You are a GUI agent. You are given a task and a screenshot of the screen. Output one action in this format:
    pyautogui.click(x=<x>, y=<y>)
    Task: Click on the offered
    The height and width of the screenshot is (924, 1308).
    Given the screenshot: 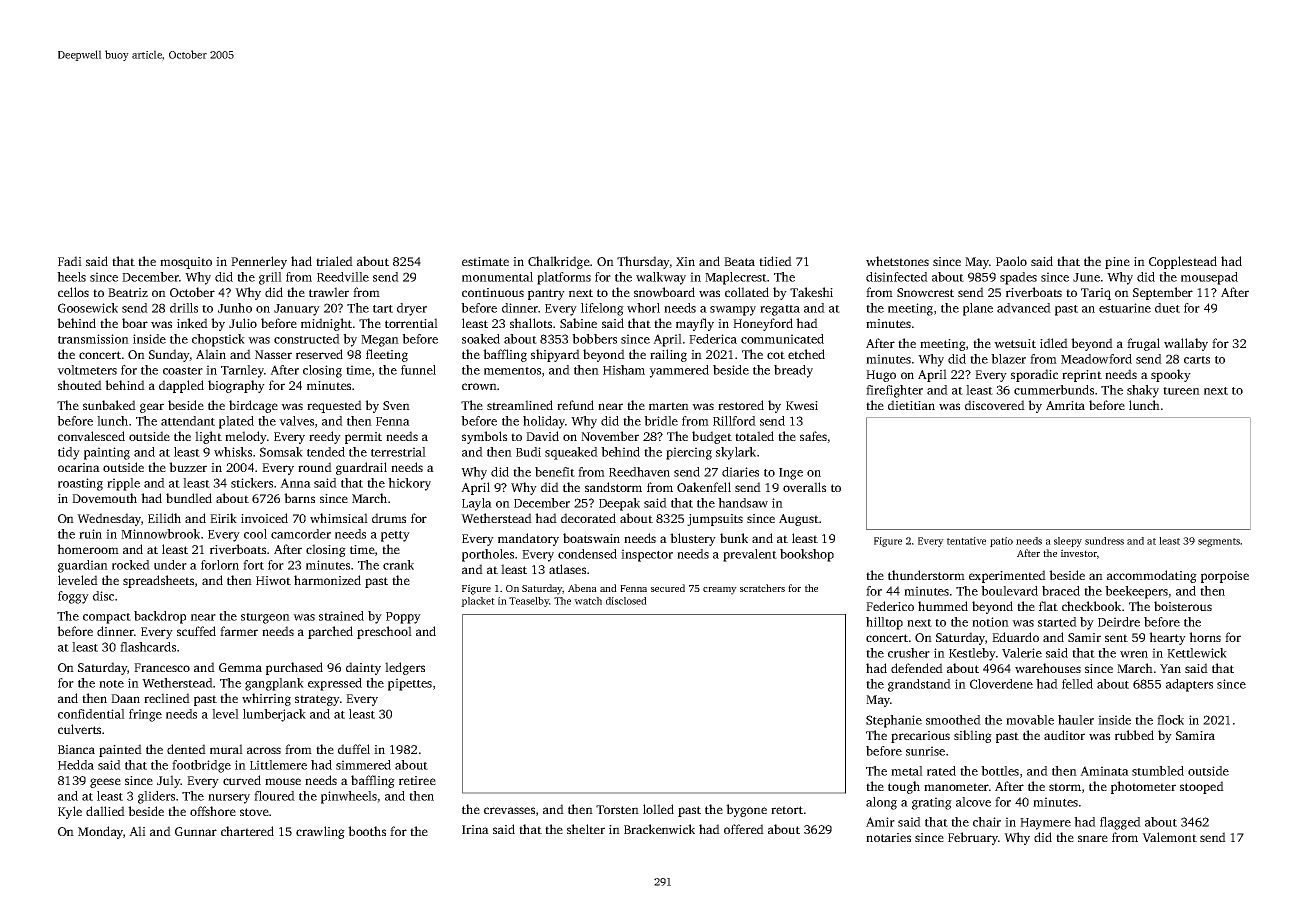 What is the action you would take?
    pyautogui.click(x=744, y=829)
